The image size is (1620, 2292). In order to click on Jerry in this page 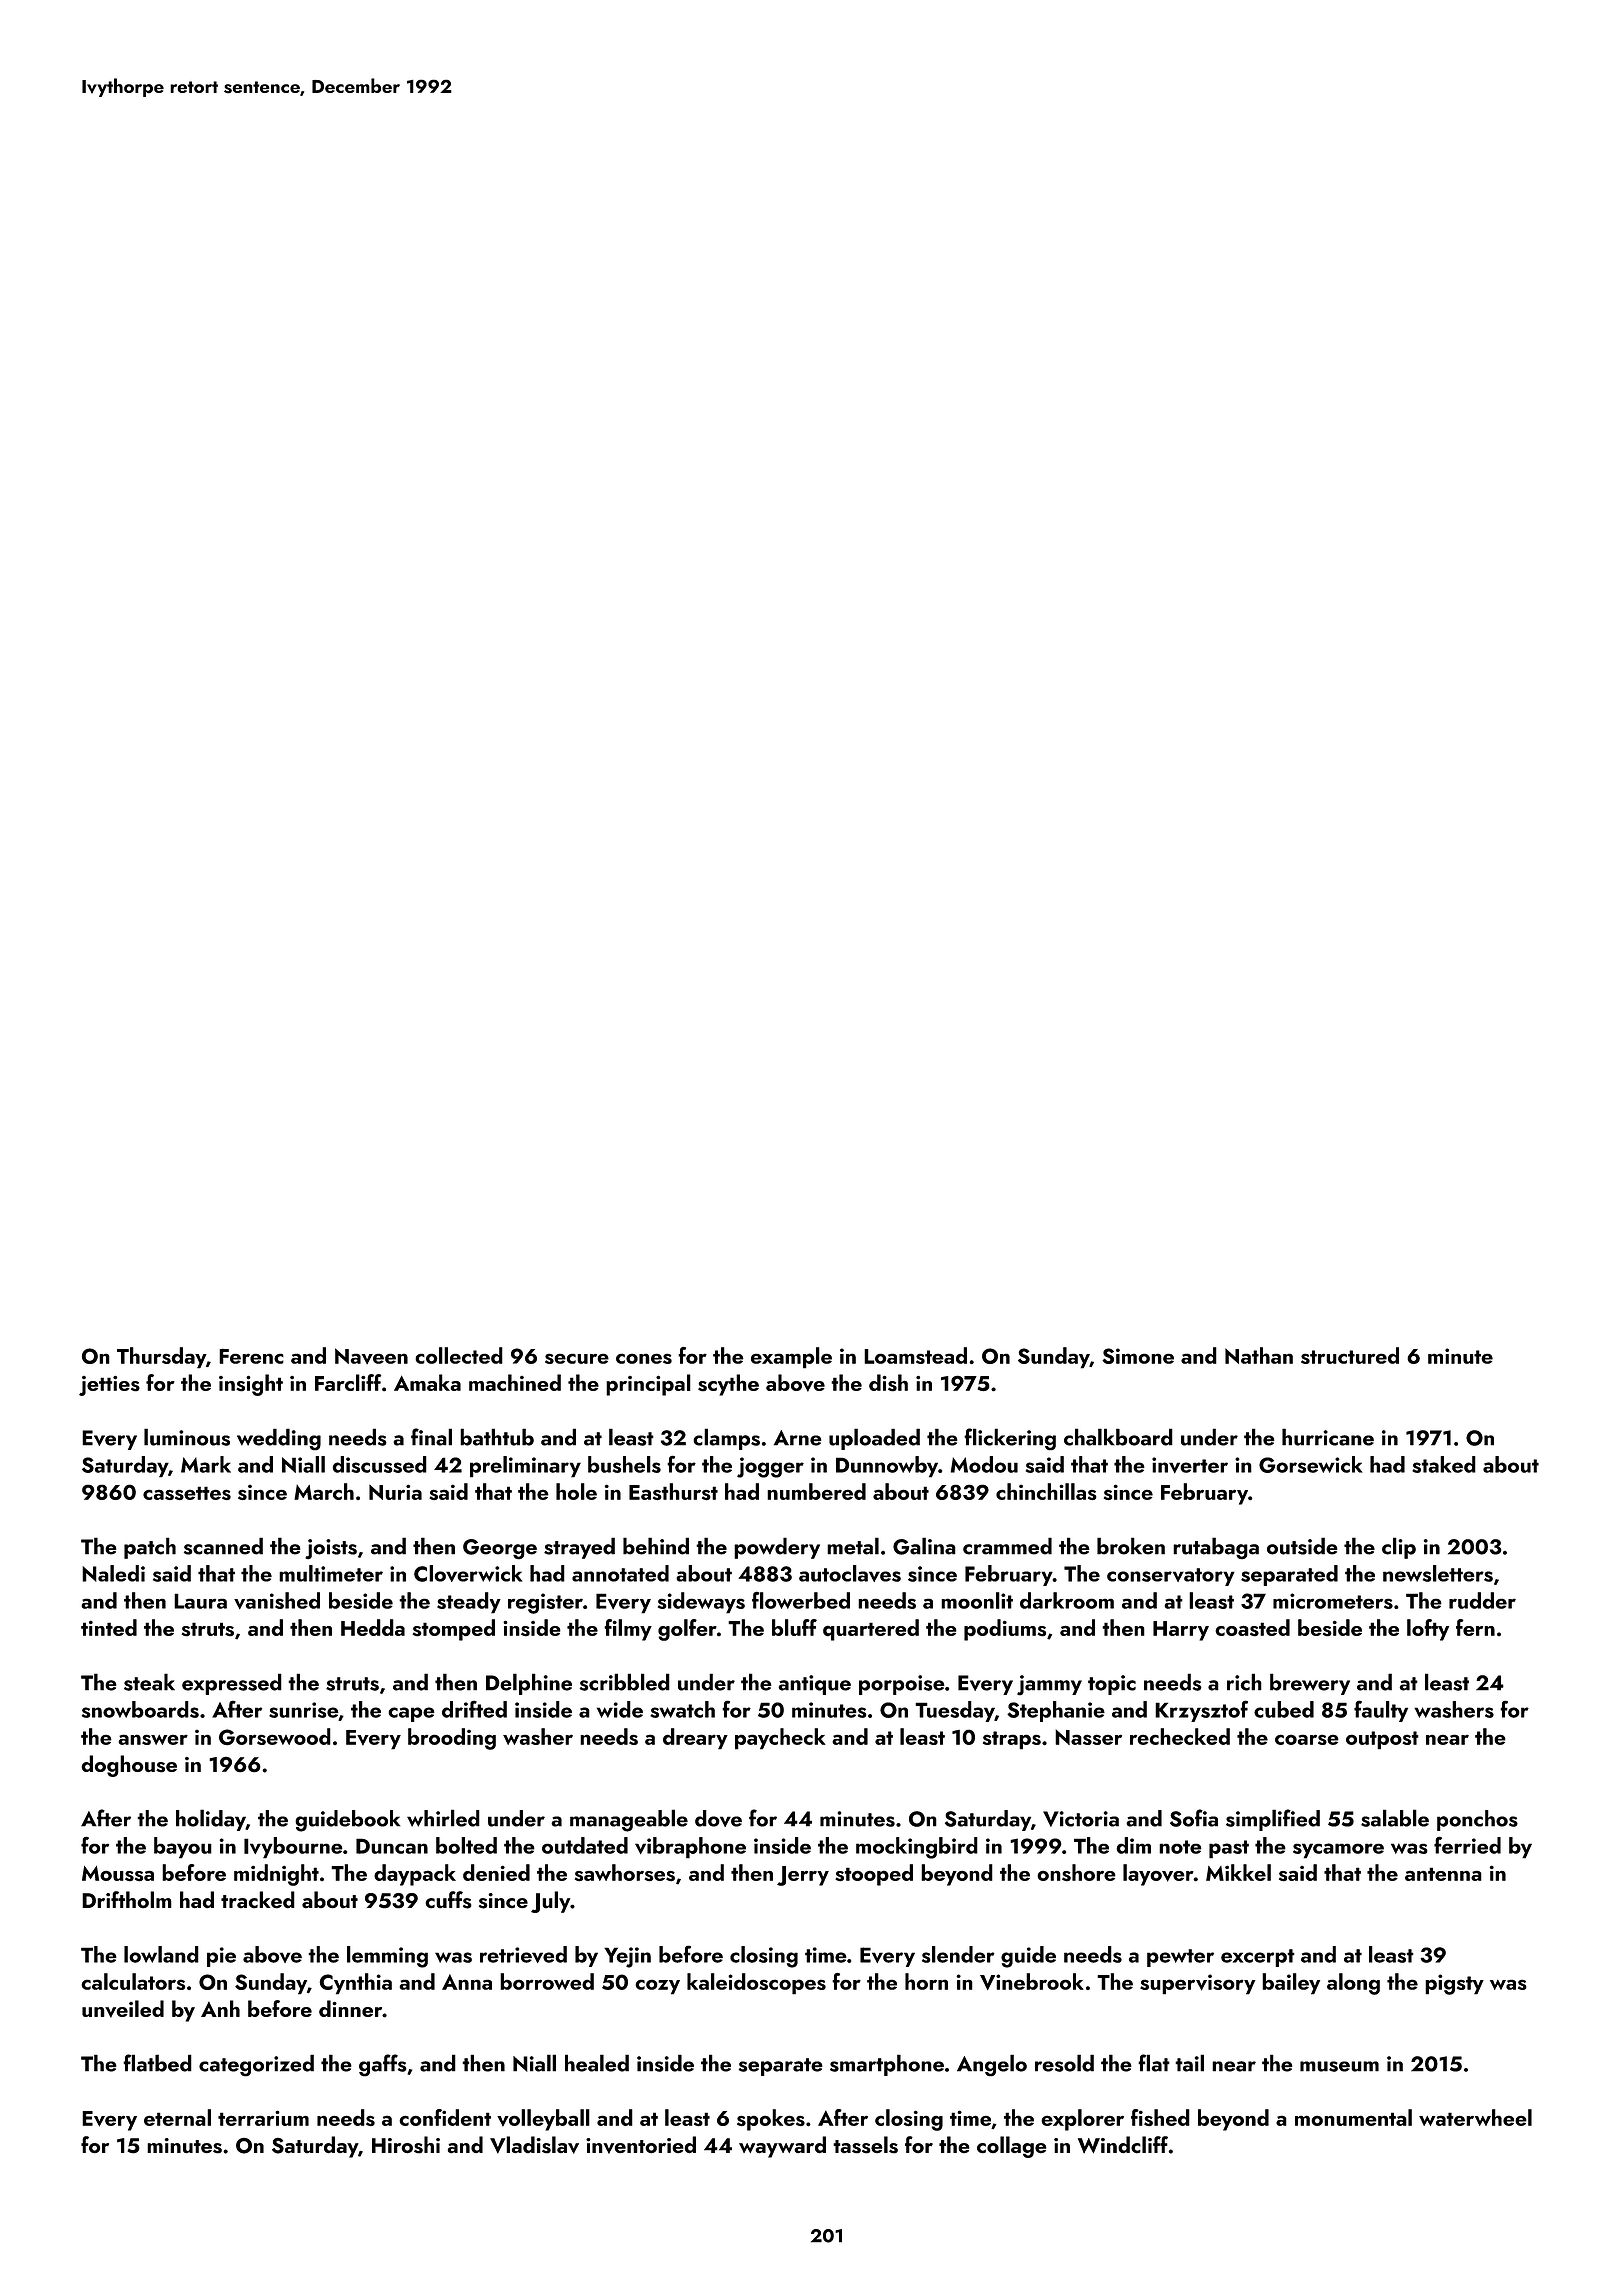, I will do `click(803, 1876)`.
